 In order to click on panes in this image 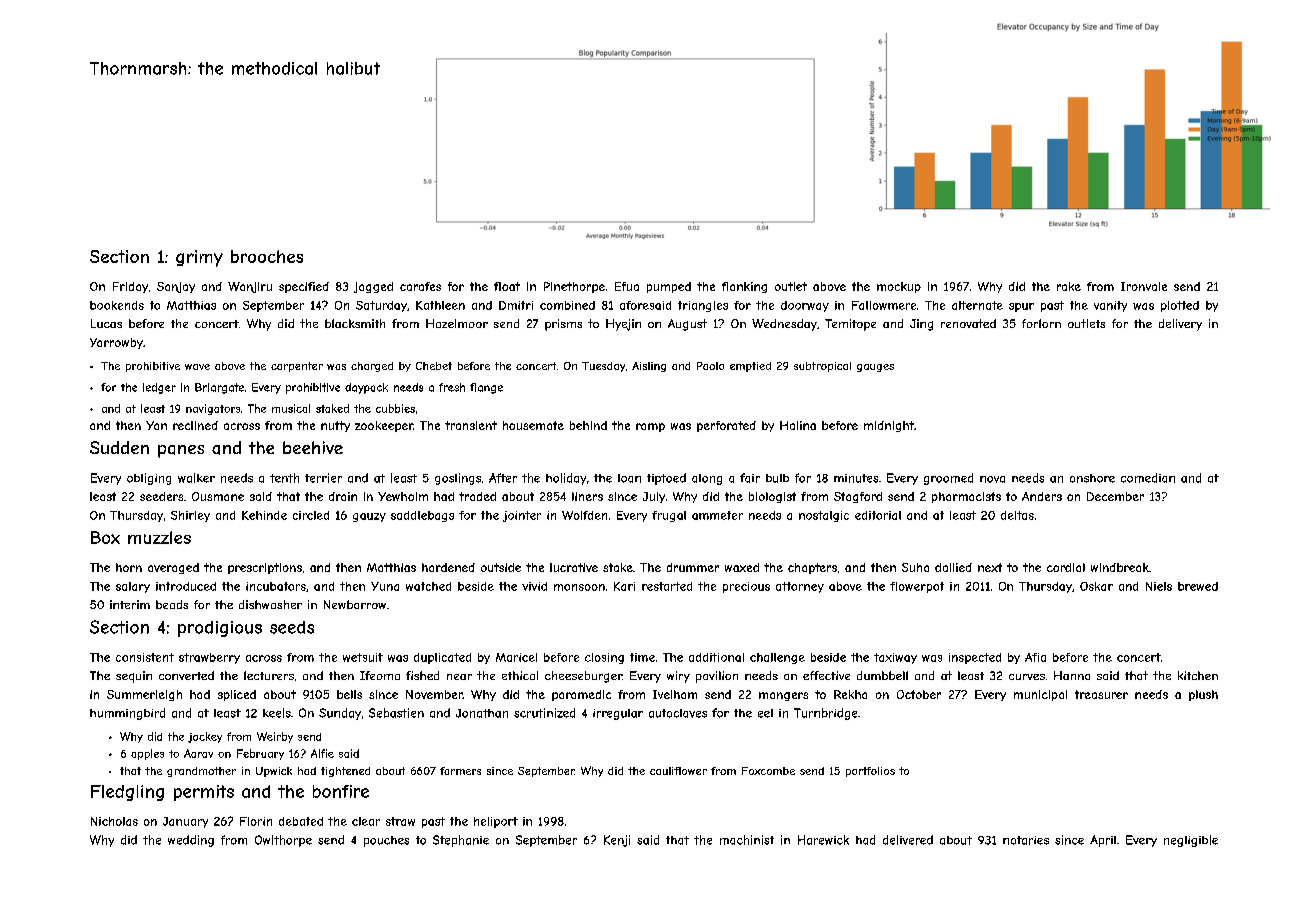, I will do `click(181, 451)`.
